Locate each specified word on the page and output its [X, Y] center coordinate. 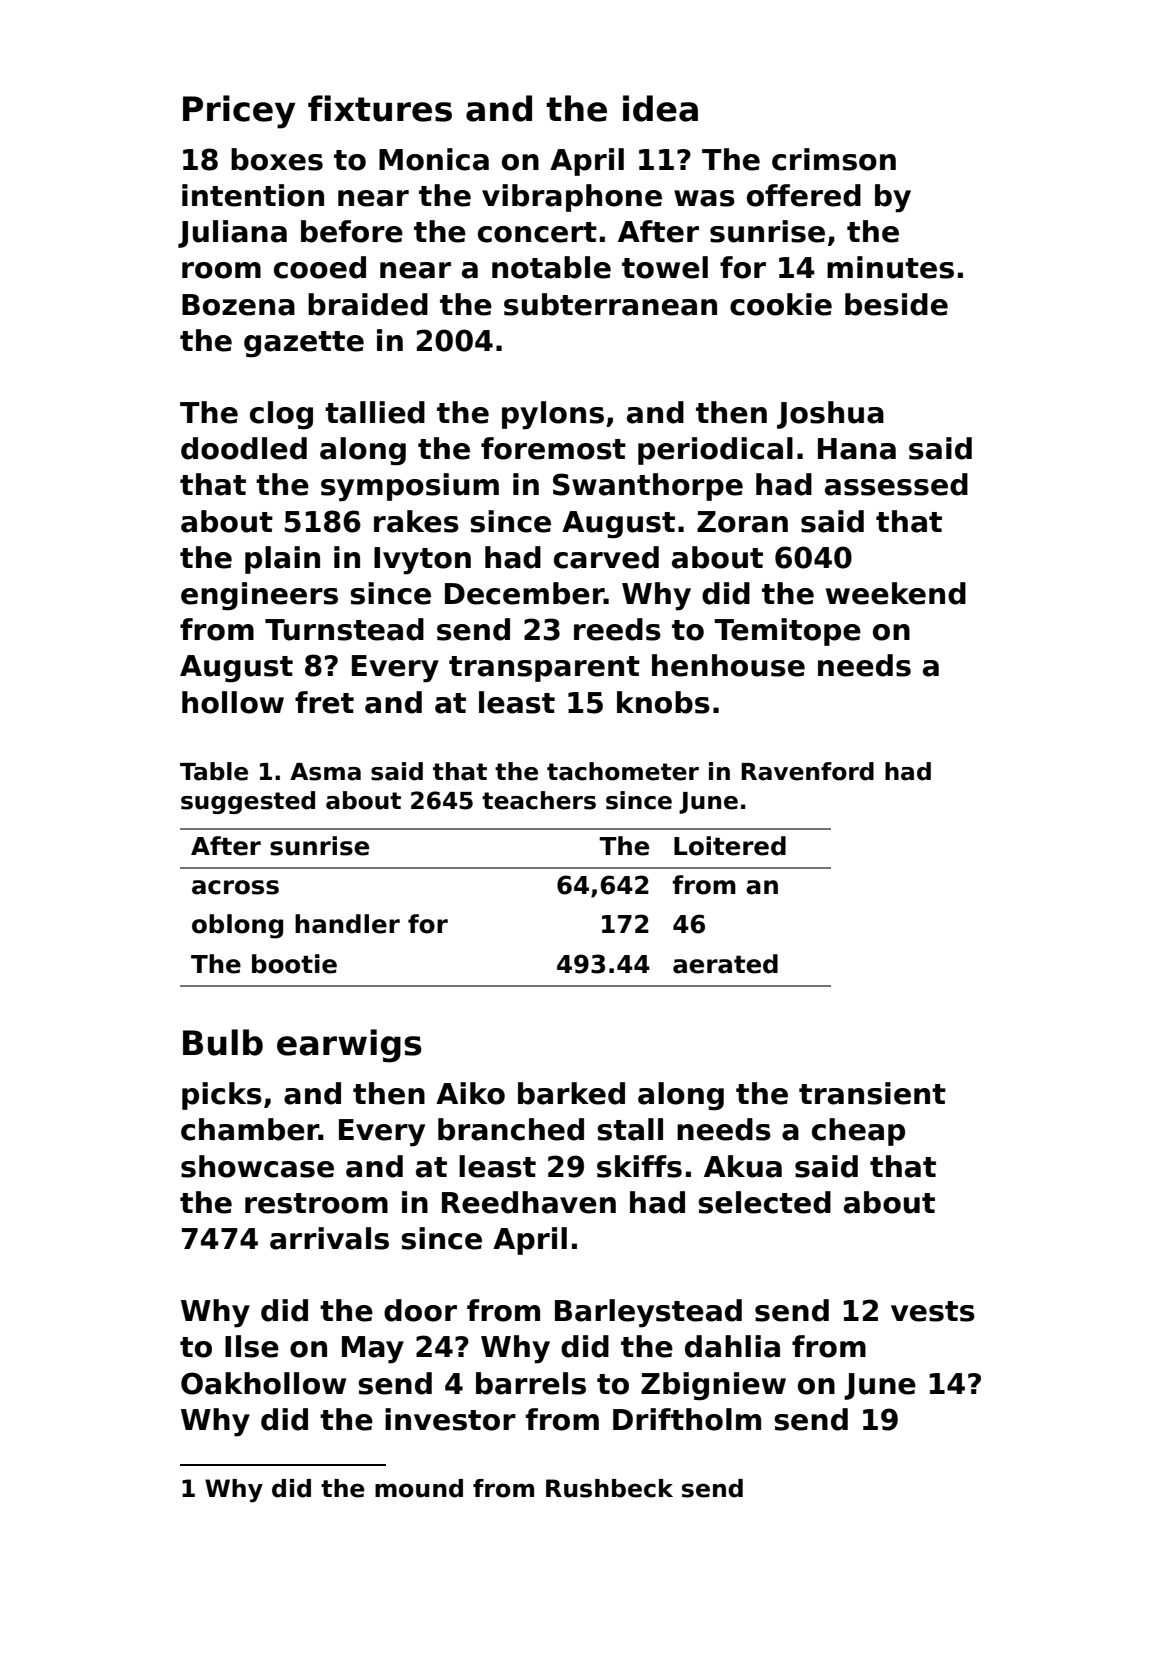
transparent [544, 669]
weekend [896, 593]
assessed [896, 484]
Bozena [238, 305]
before [352, 231]
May [373, 1350]
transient [872, 1093]
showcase [257, 1166]
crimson [834, 159]
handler [347, 924]
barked [571, 1093]
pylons [553, 415]
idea [660, 108]
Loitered [730, 846]
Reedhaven [529, 1202]
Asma [325, 772]
